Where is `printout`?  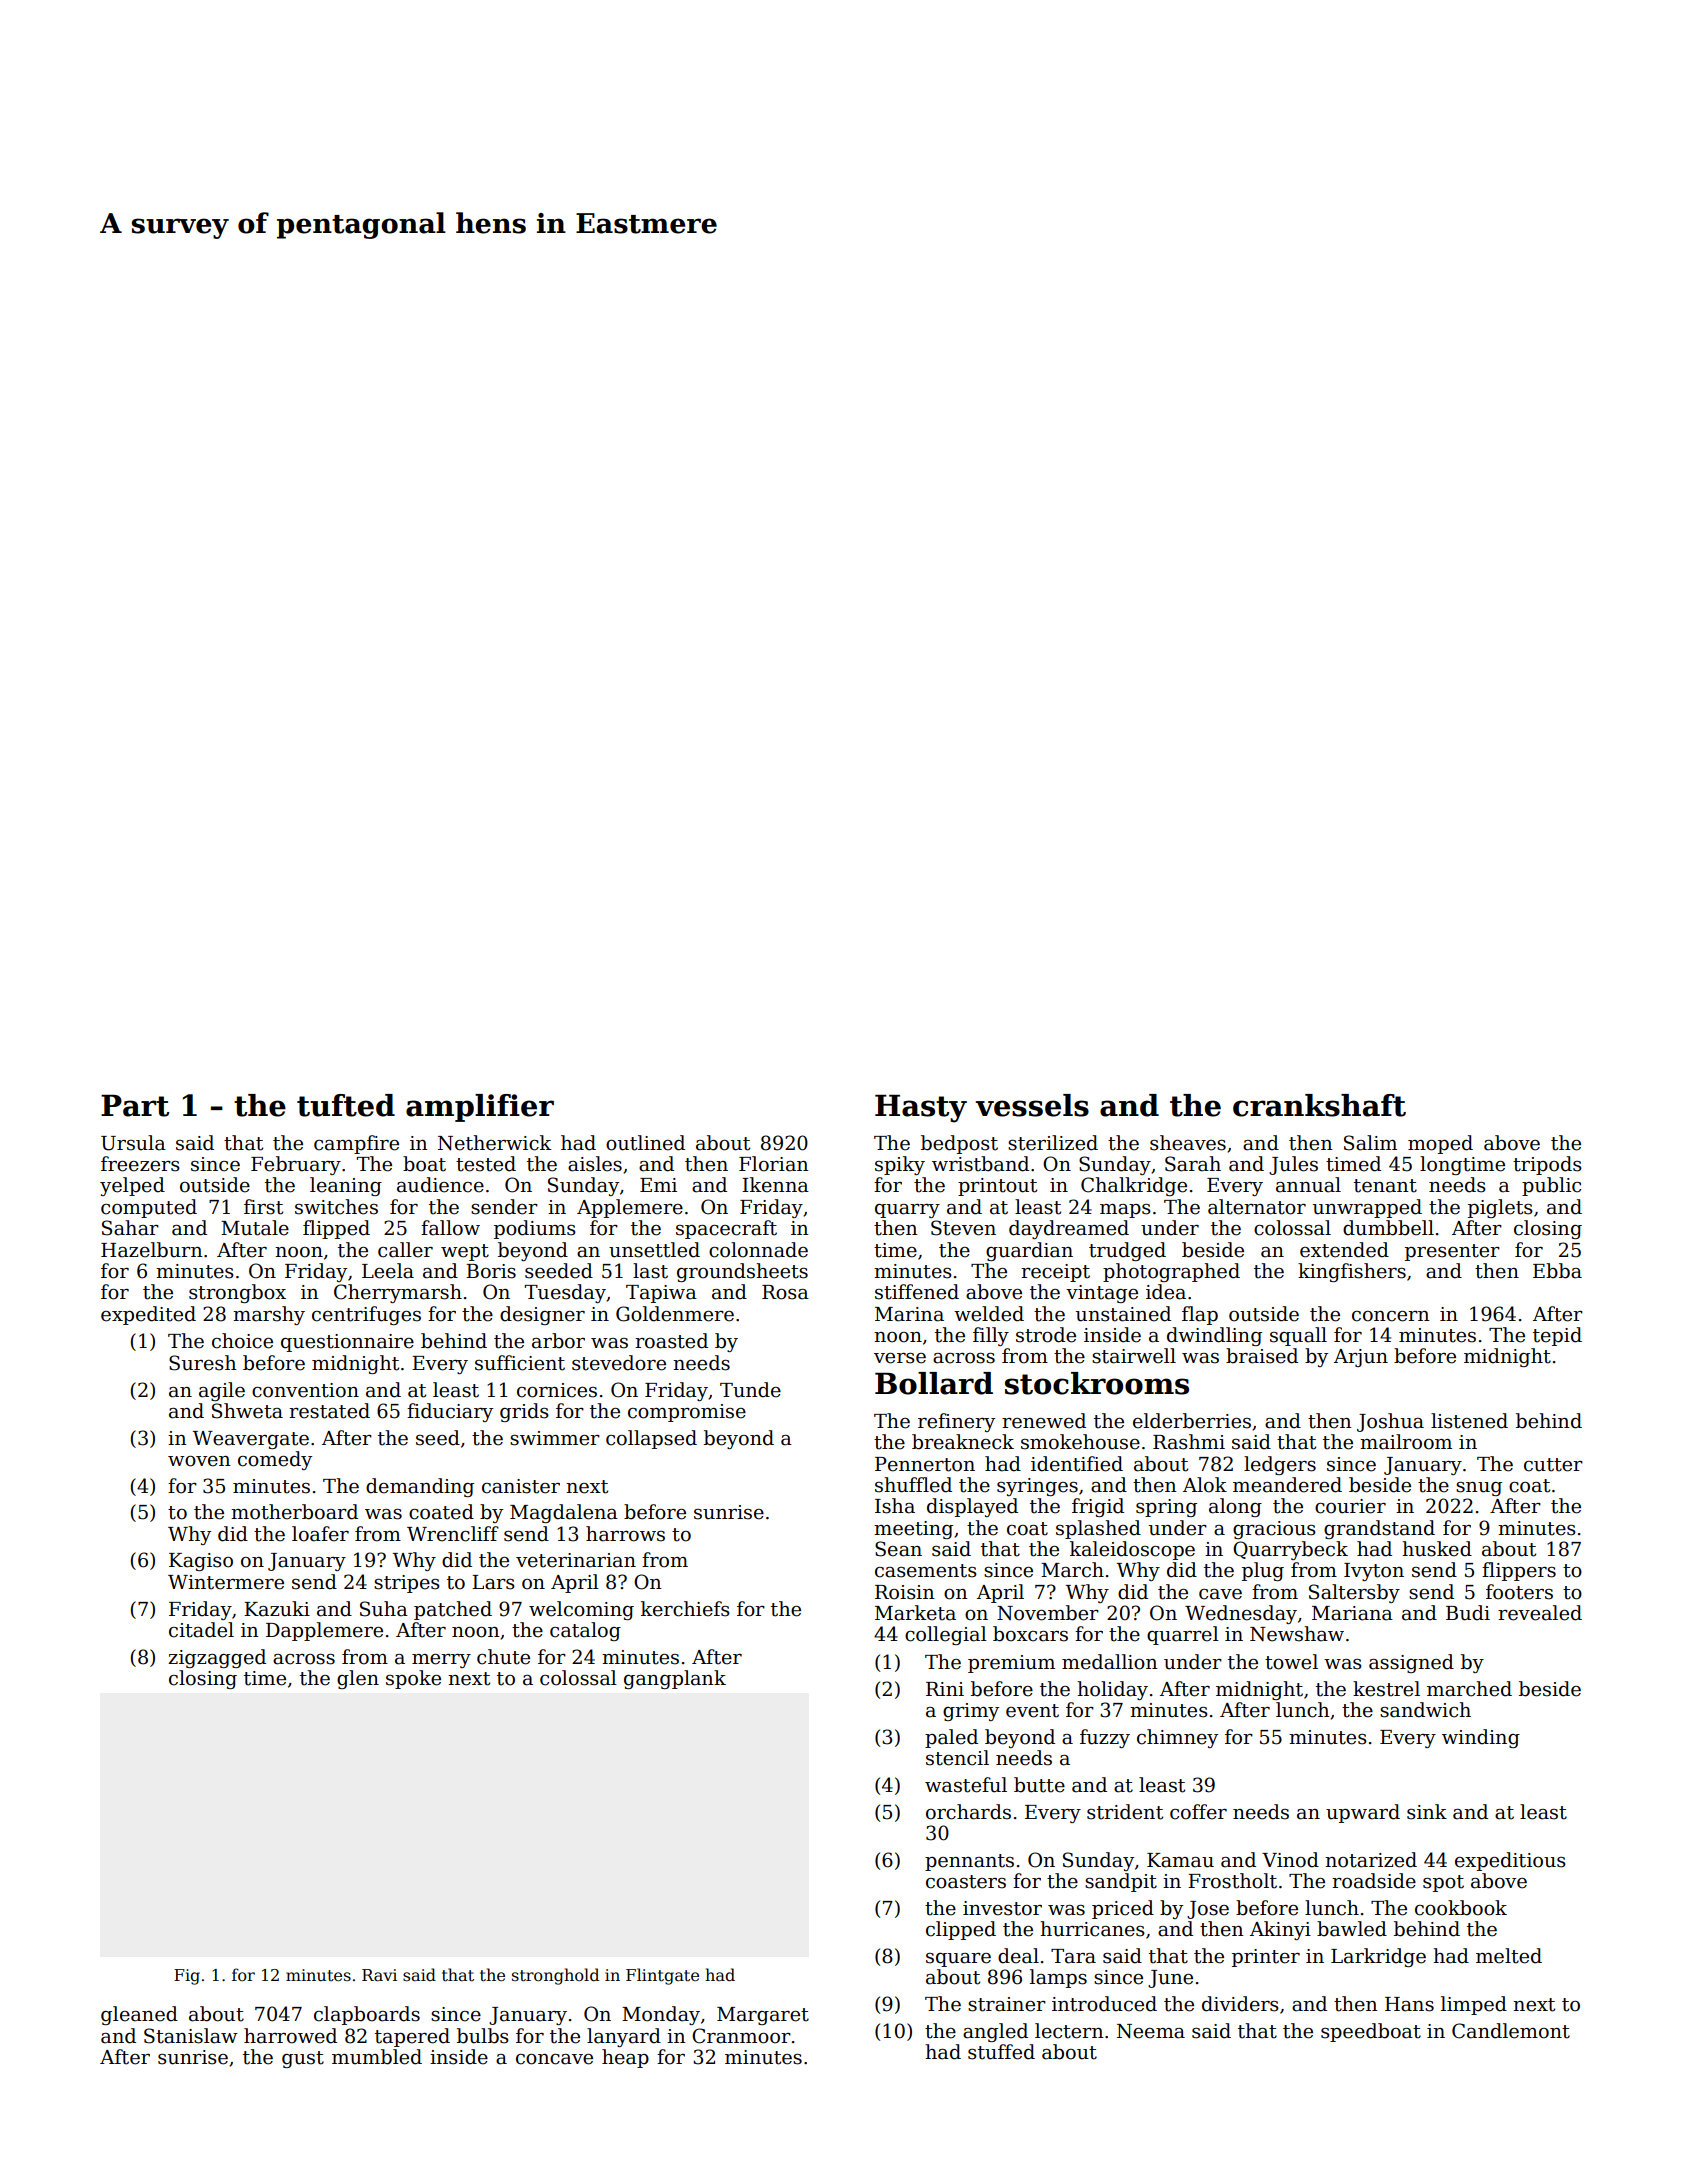
printout is located at coordinates (997, 1187).
